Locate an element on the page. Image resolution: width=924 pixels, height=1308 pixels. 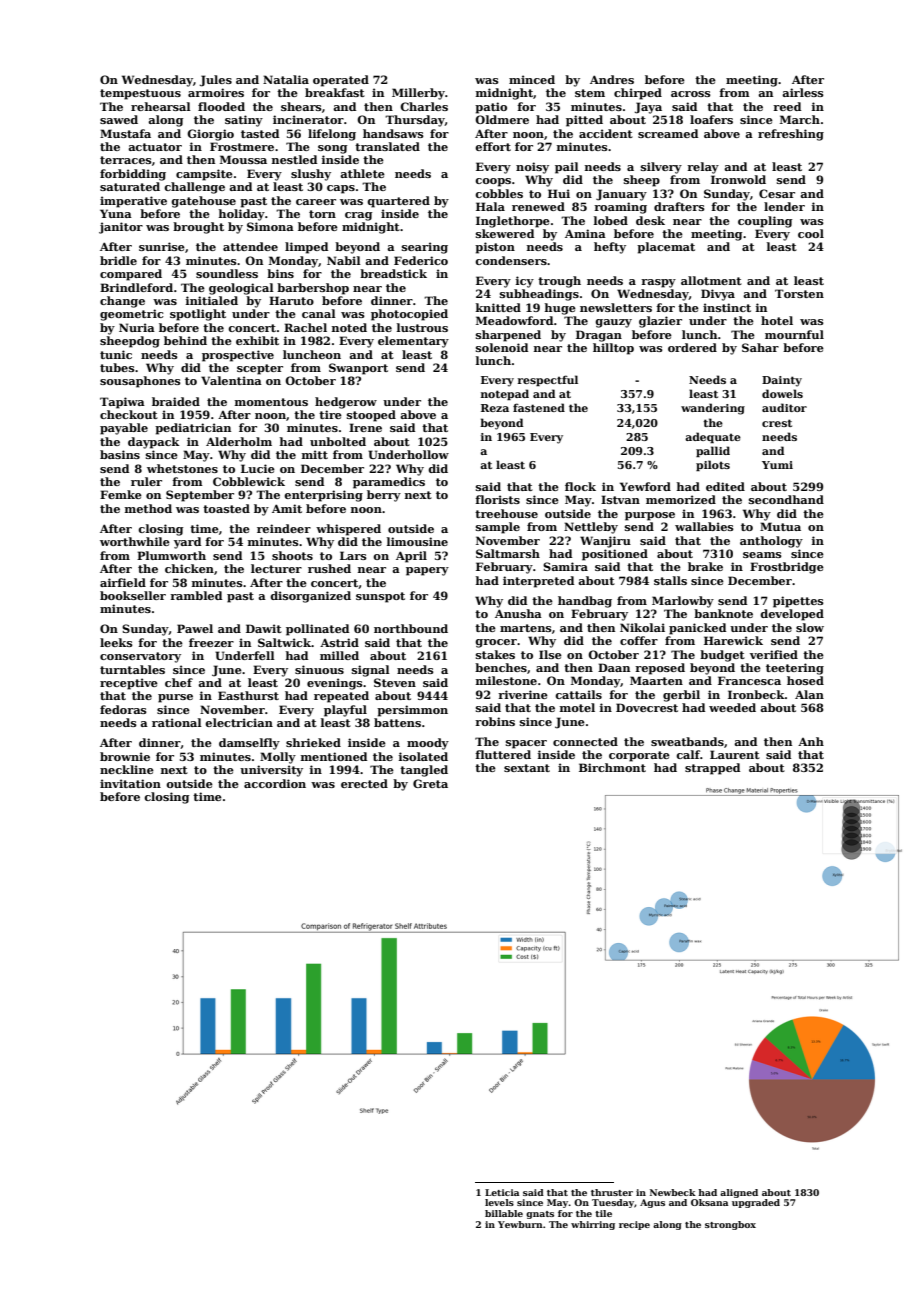
translated is located at coordinates (387, 146).
